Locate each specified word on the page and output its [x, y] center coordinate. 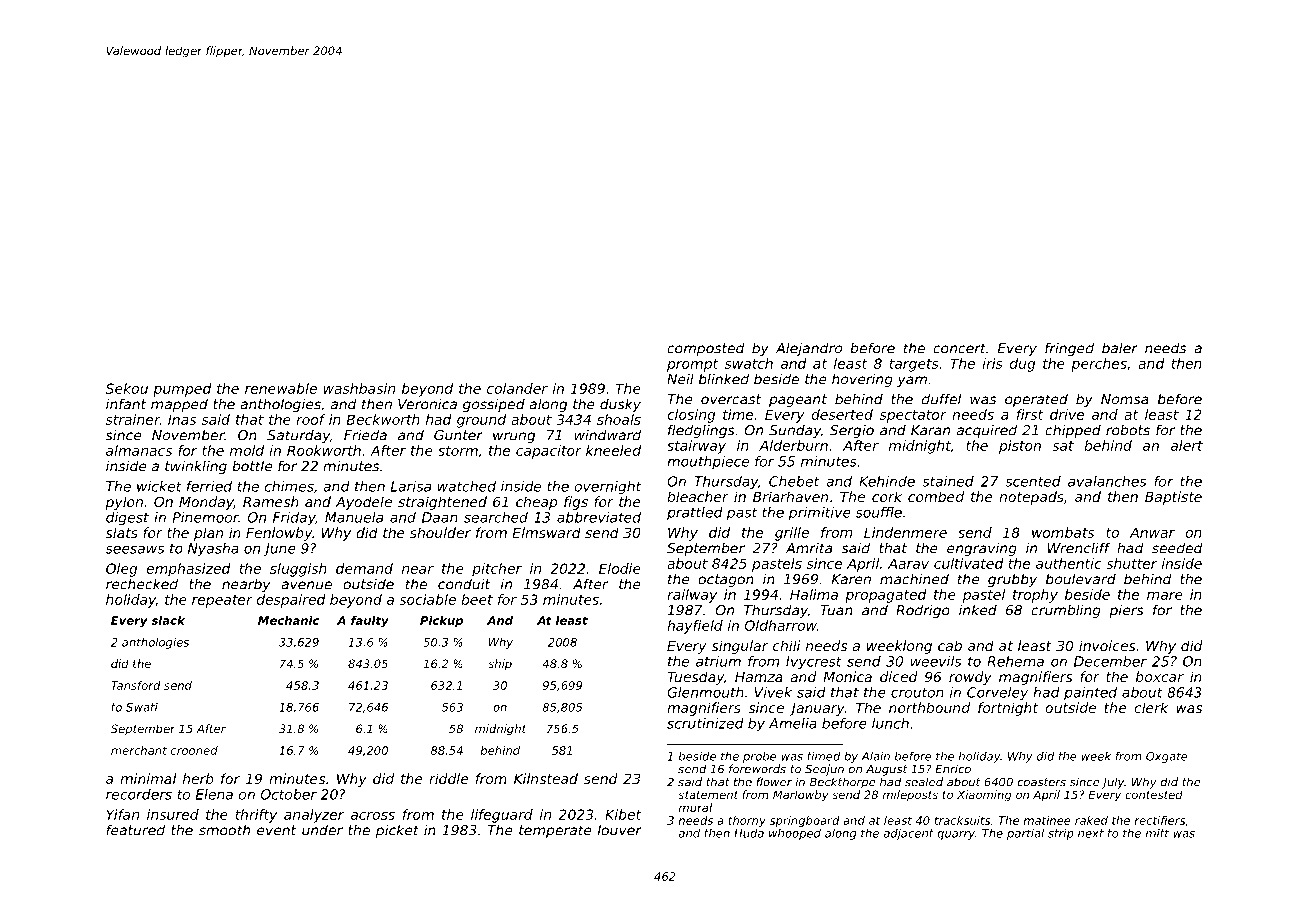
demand [364, 568]
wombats [1063, 532]
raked [1091, 820]
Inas [182, 419]
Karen [851, 579]
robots [1128, 430]
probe [759, 757]
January [817, 709]
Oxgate [1167, 757]
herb [198, 778]
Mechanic [288, 620]
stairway [696, 447]
